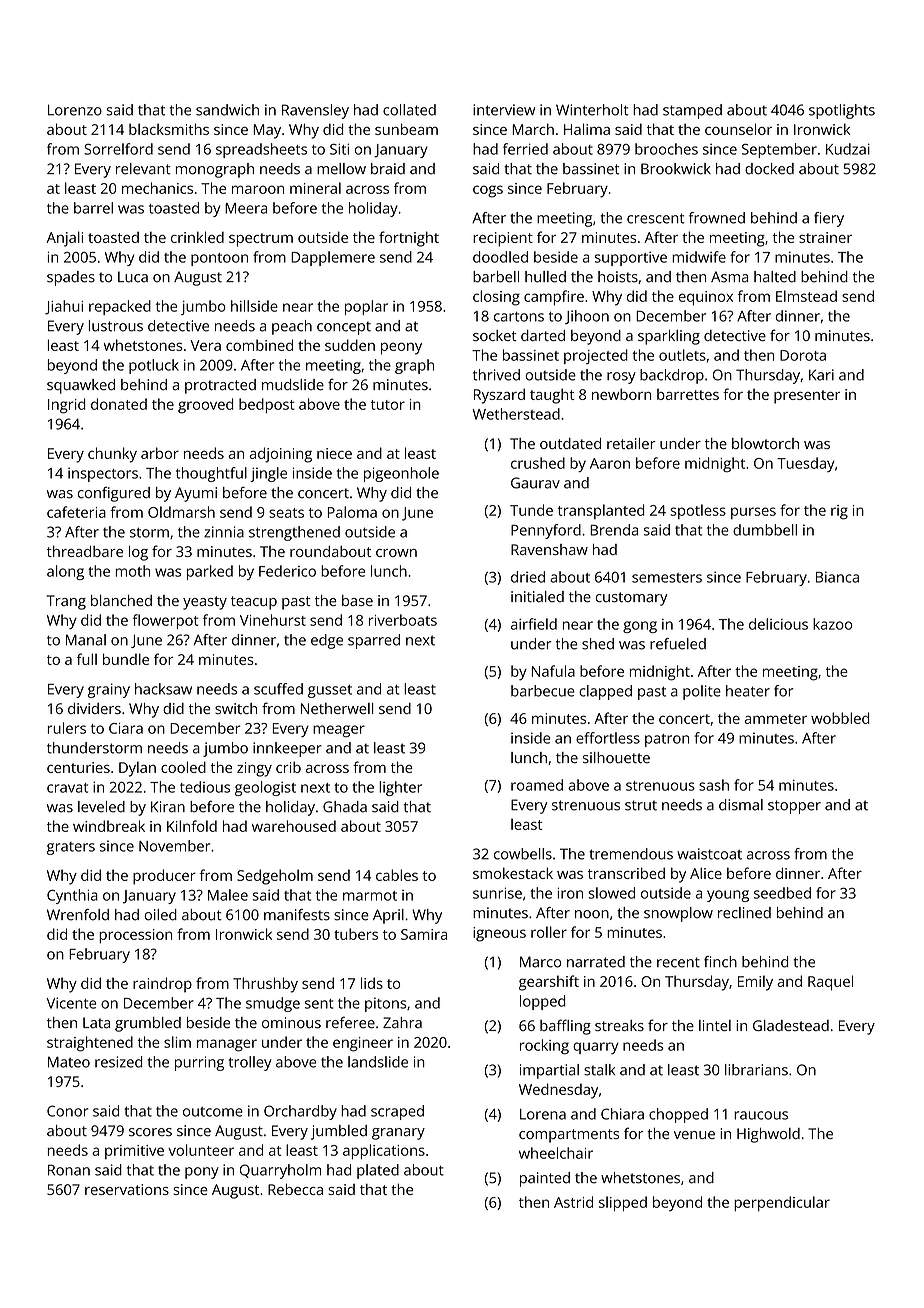  Describe the element at coordinates (76, 512) in the screenshot. I see `cafeteria` at that location.
